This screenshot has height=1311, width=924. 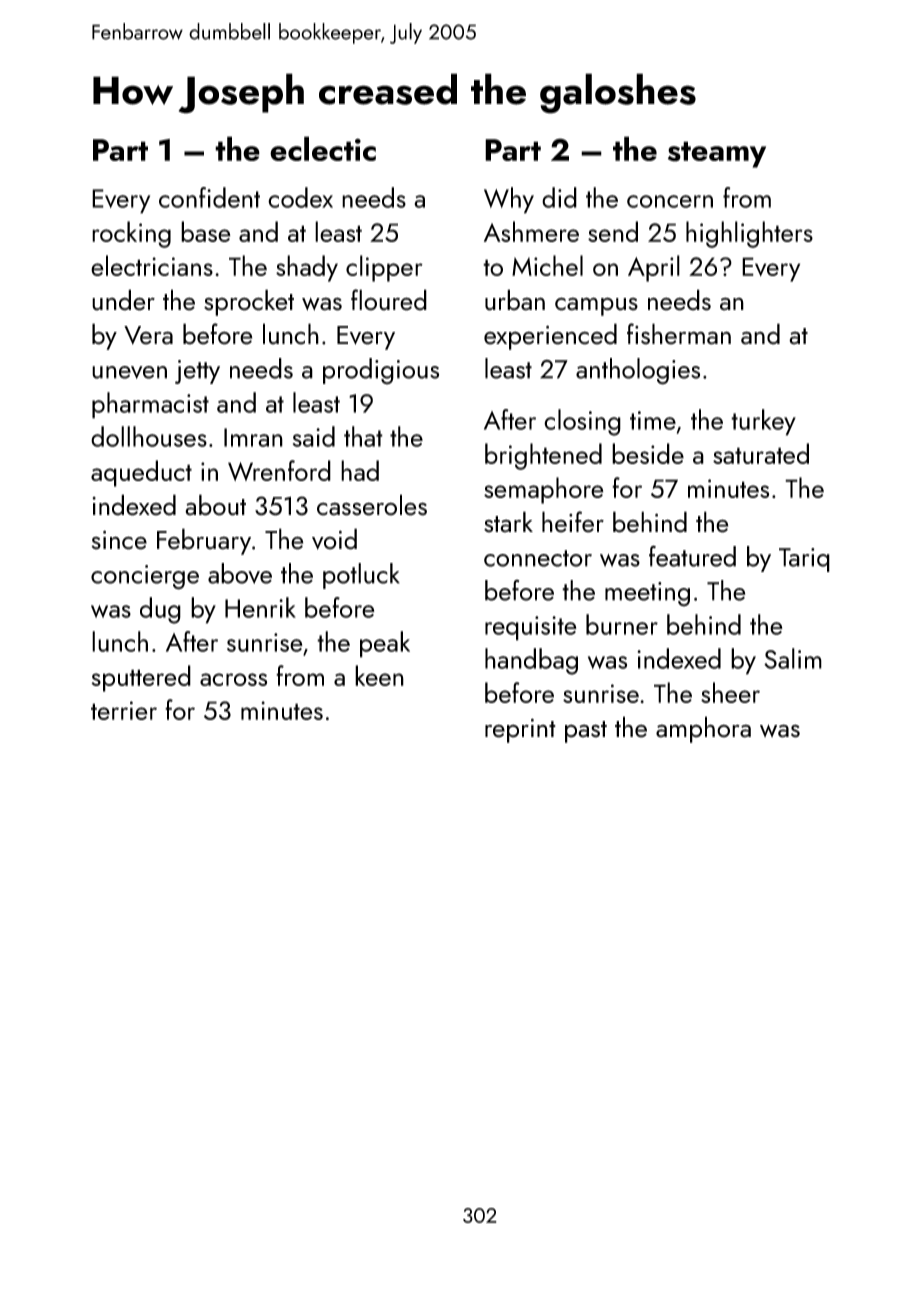 I want to click on eclectic, so click(x=323, y=148).
